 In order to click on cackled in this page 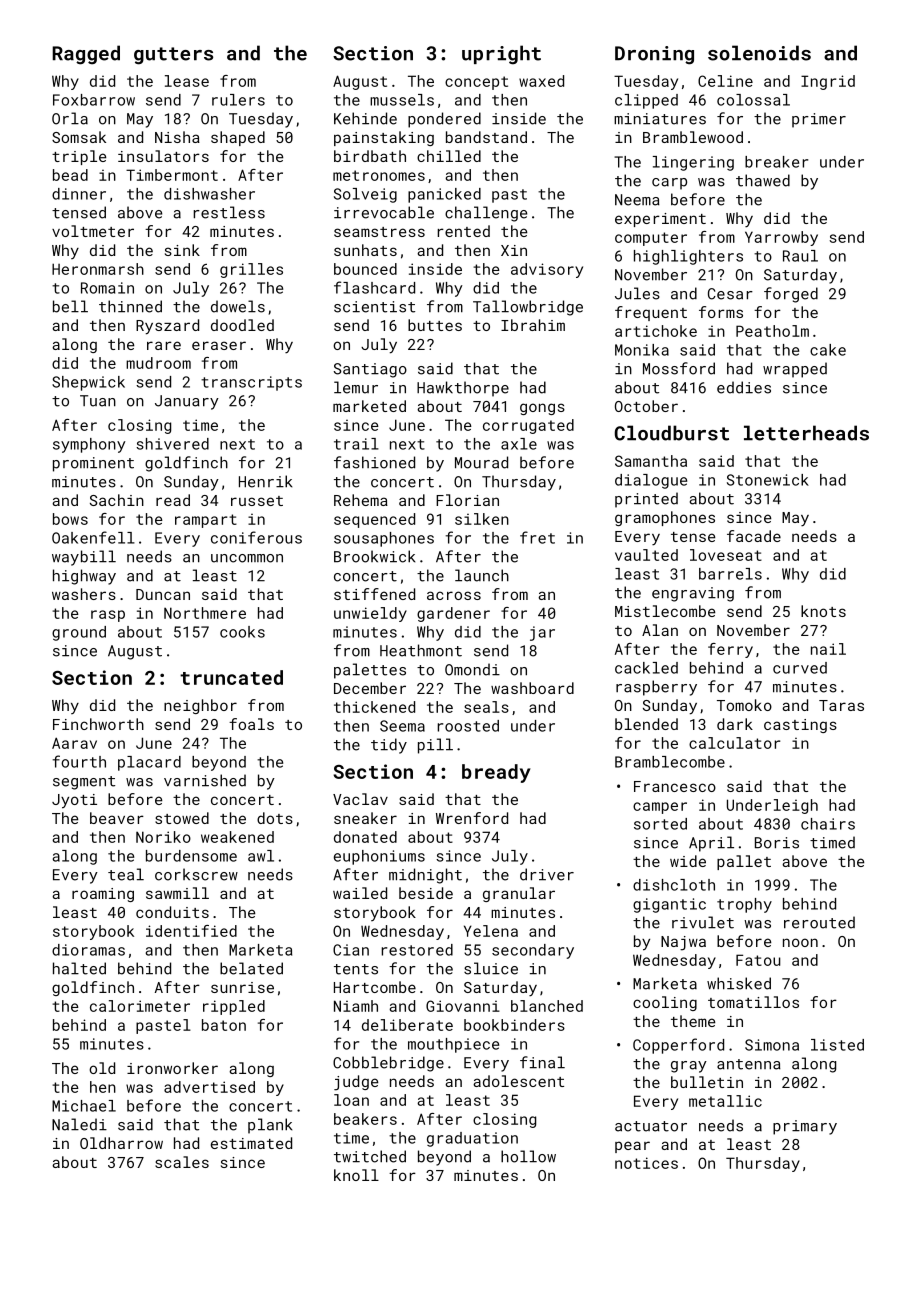, I will do `click(646, 668)`.
